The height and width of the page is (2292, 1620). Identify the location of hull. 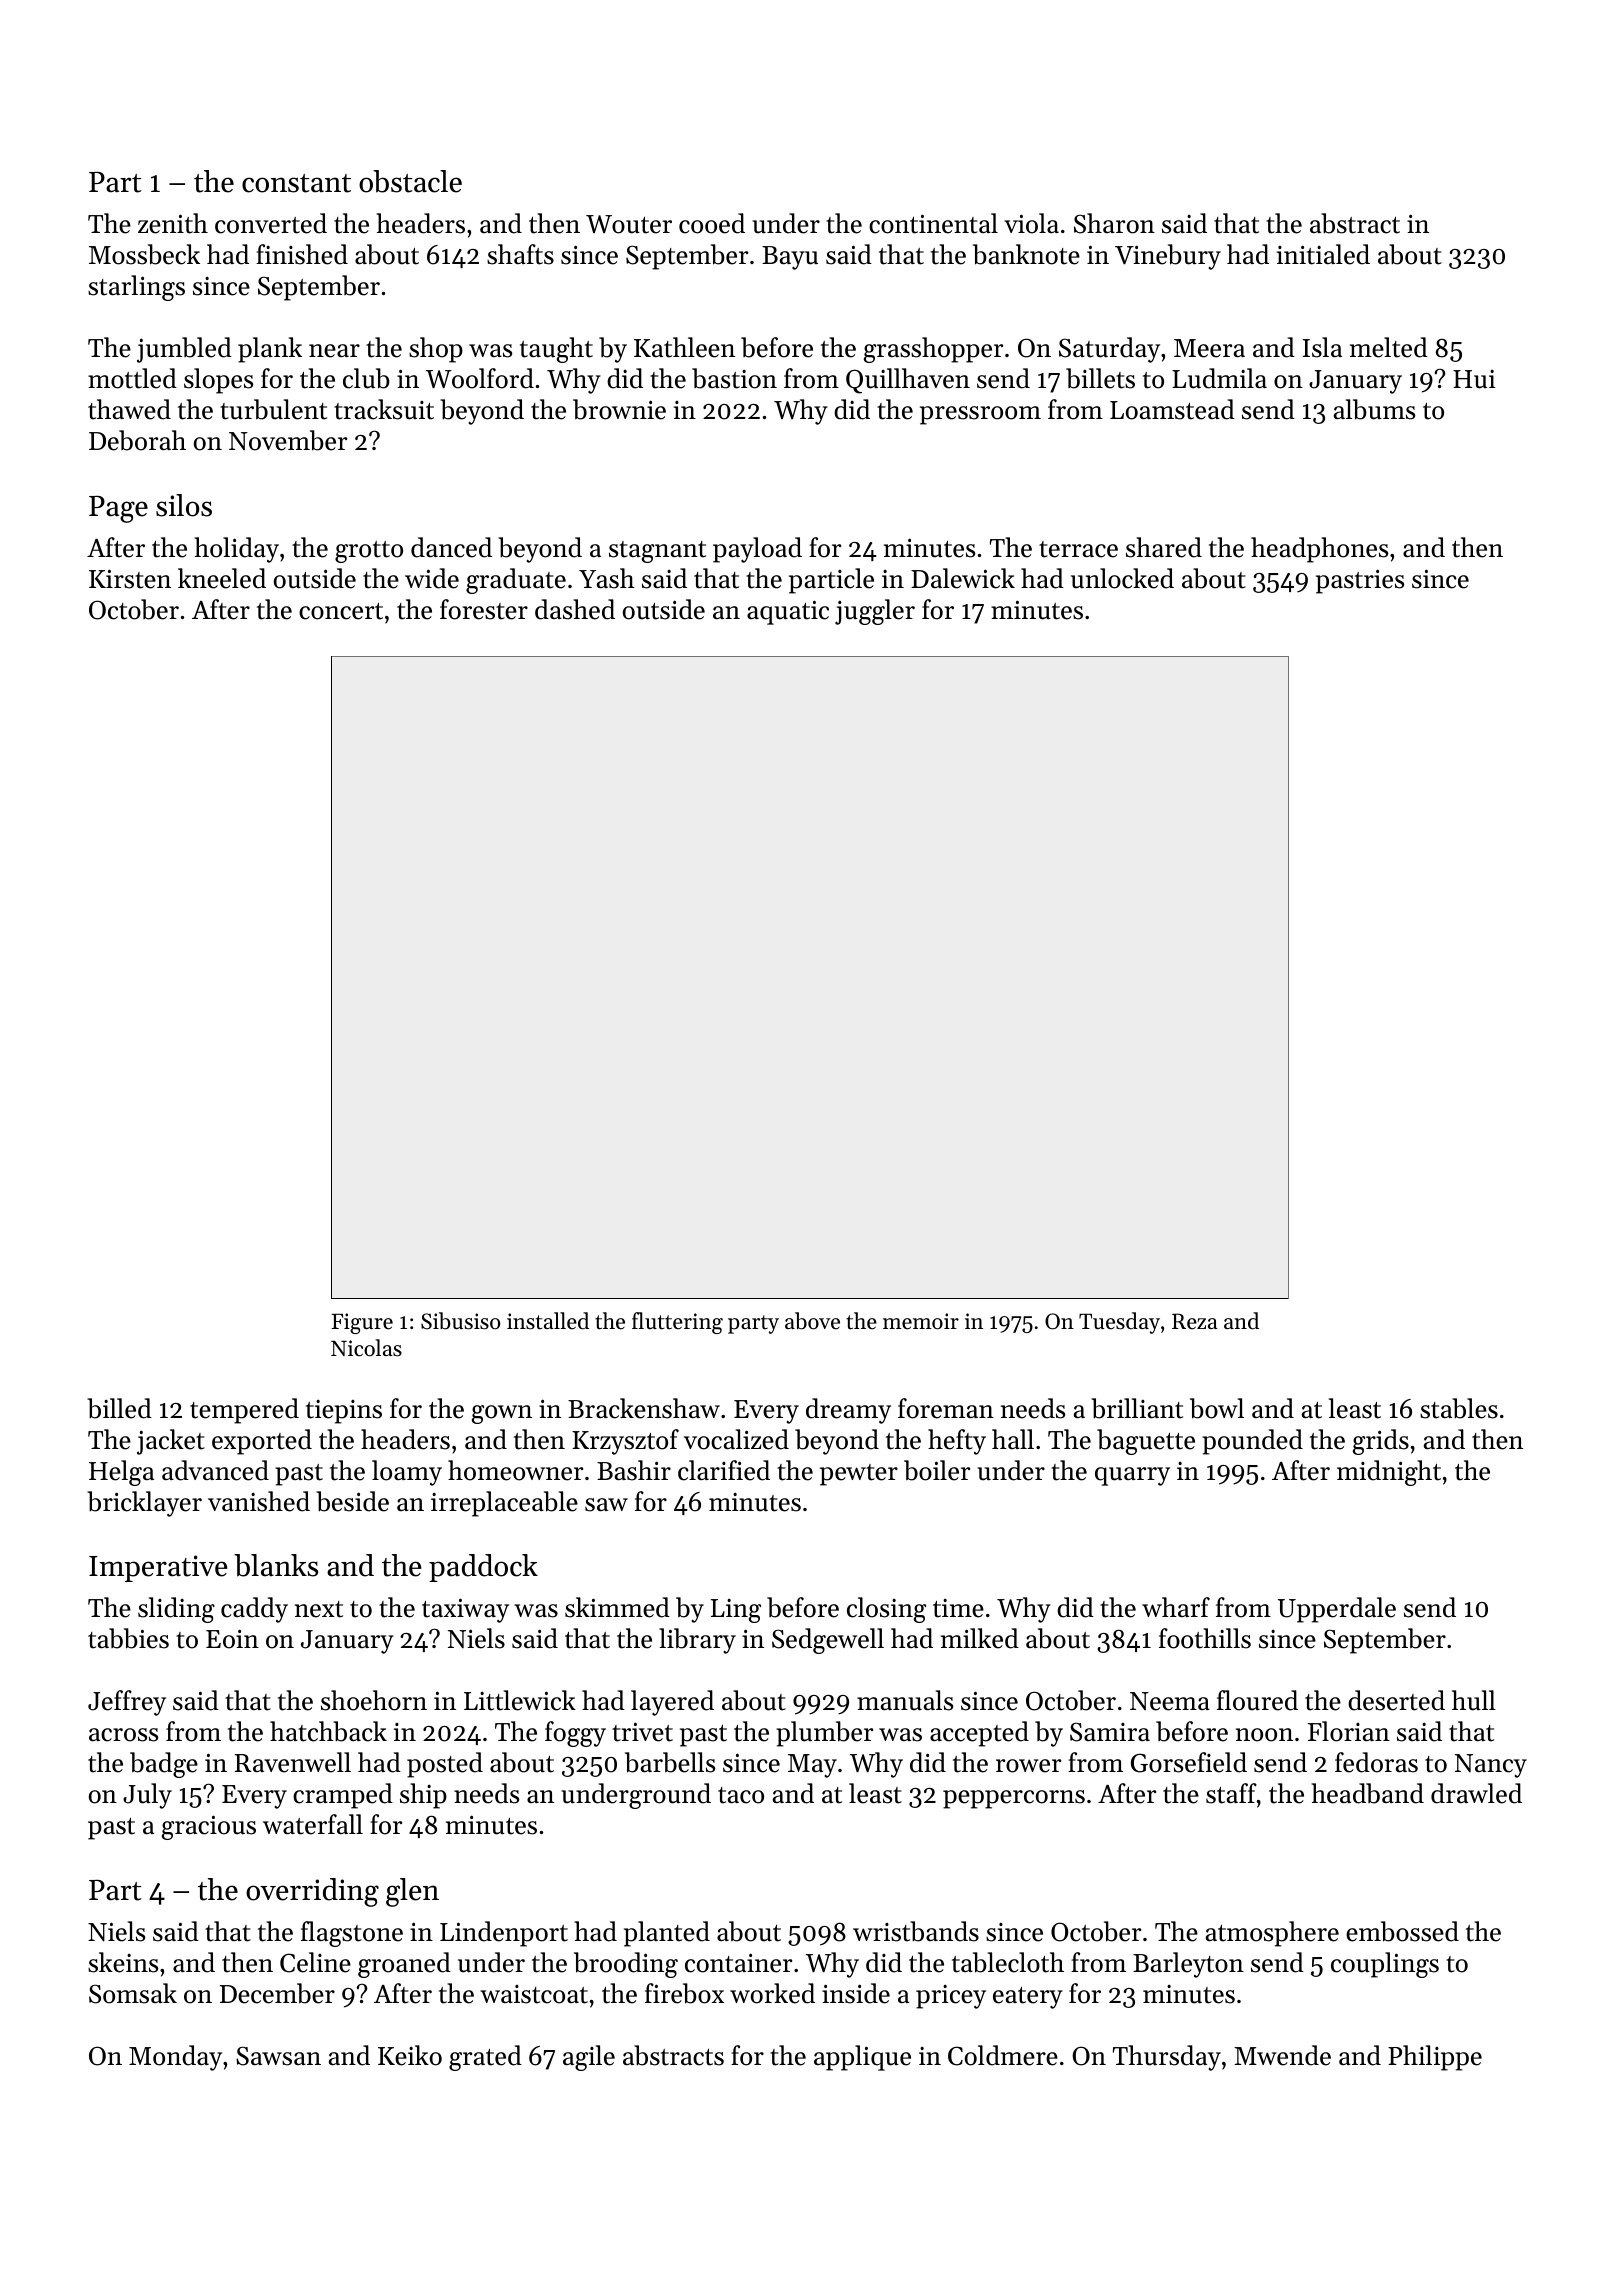
(1474, 1700).
